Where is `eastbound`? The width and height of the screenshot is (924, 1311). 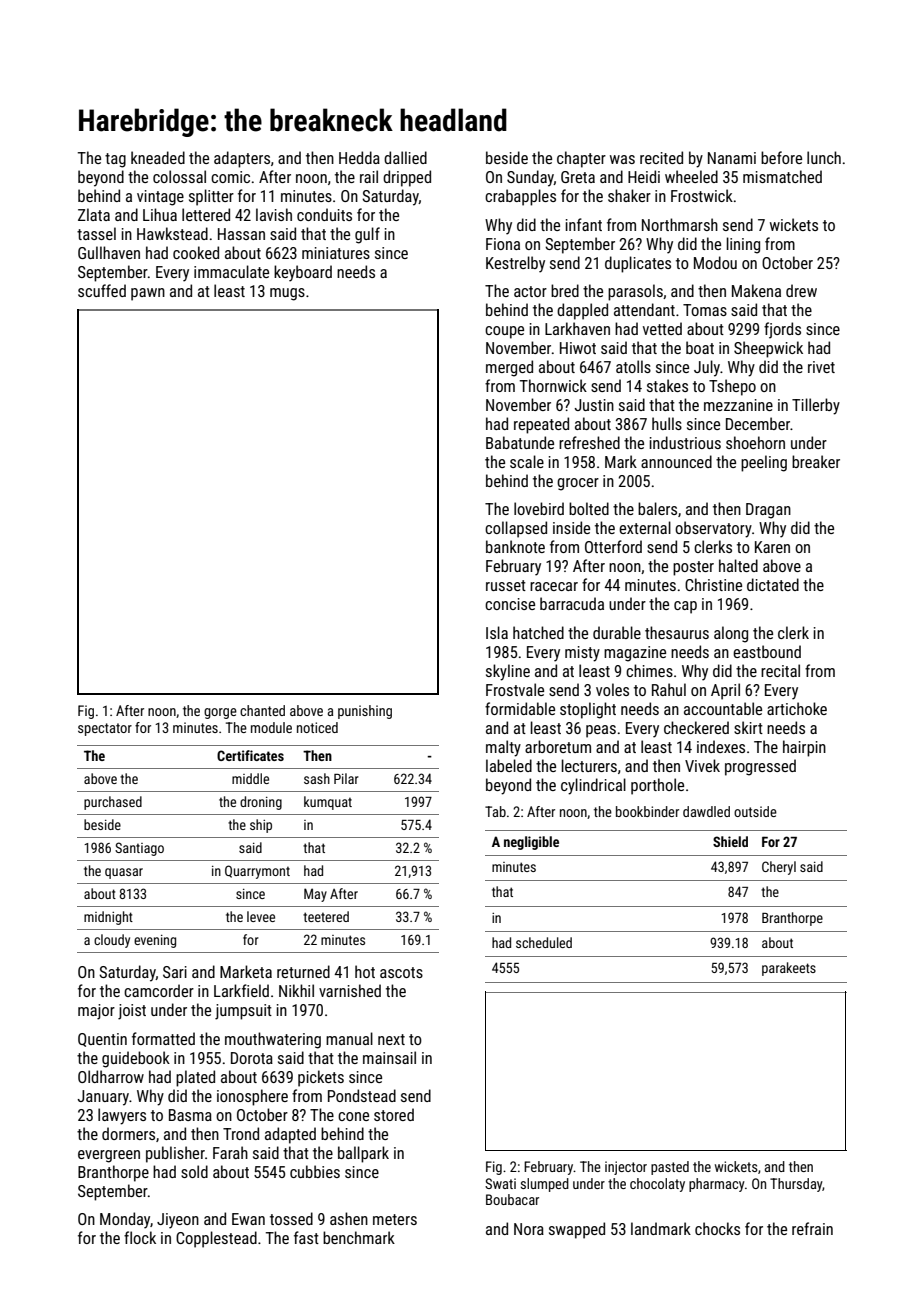
eastbound is located at coordinates (767, 651).
